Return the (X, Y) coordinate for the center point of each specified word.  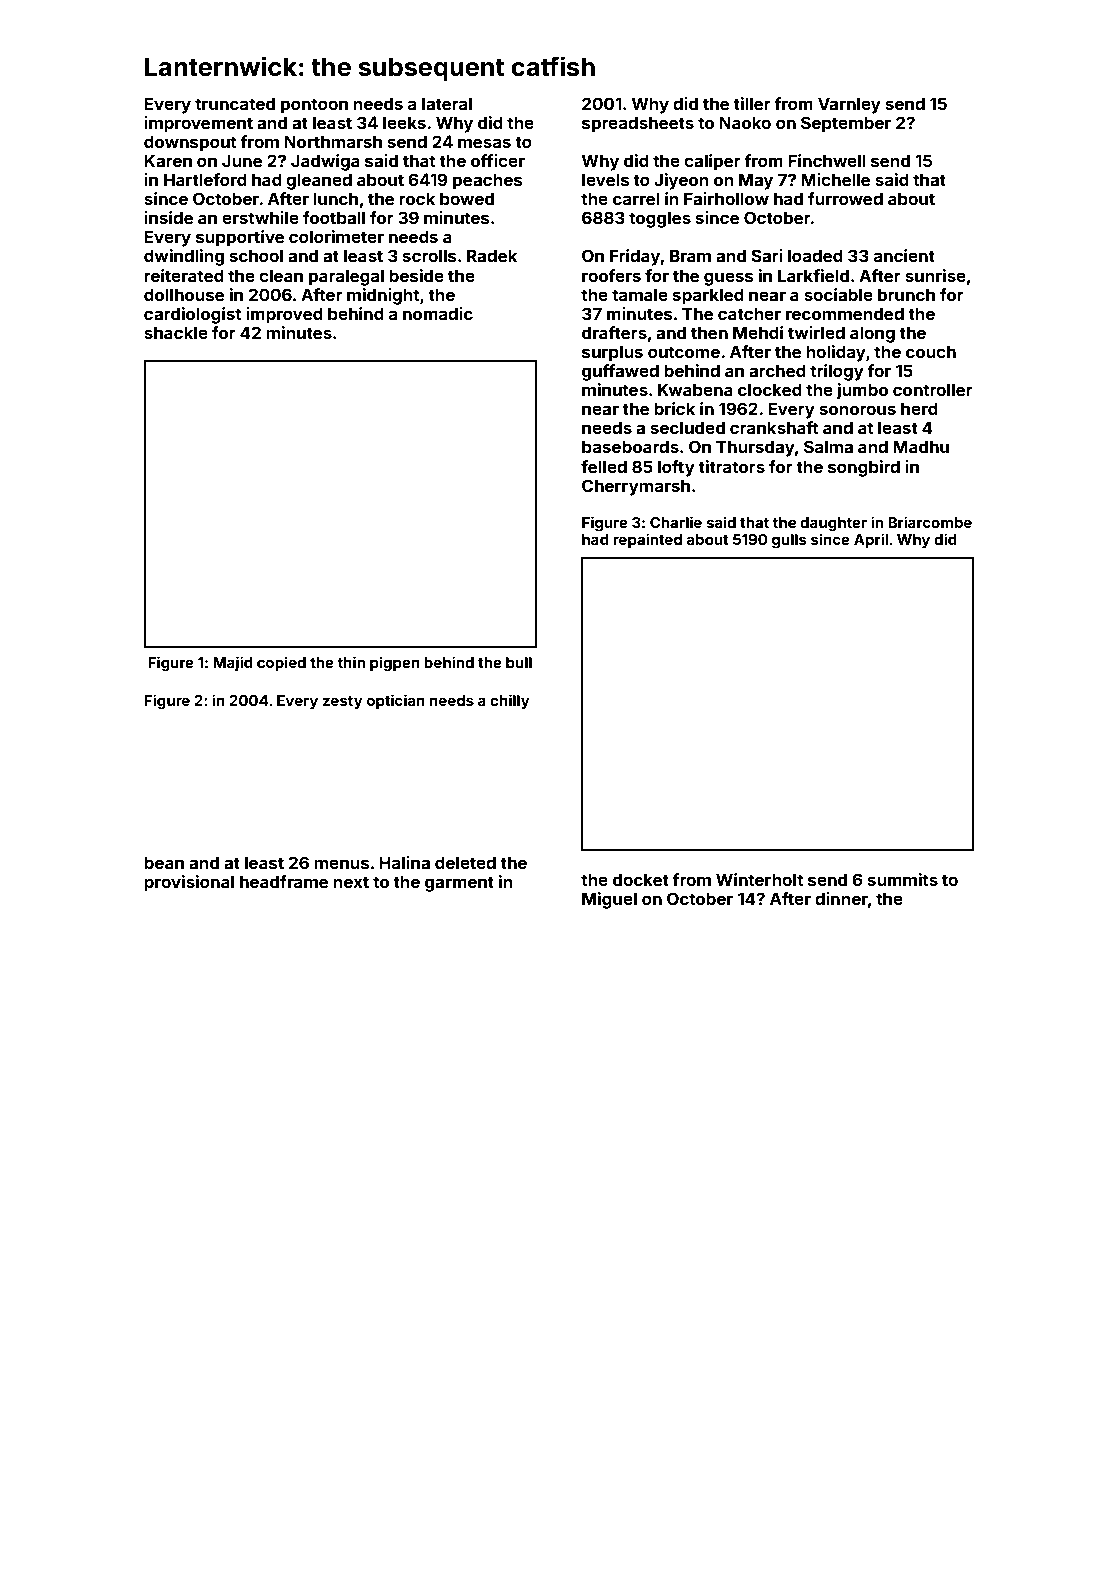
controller (933, 389)
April (871, 540)
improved (284, 315)
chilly (510, 701)
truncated (235, 103)
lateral (447, 103)
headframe (284, 881)
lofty (676, 468)
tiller (752, 103)
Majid (233, 663)
